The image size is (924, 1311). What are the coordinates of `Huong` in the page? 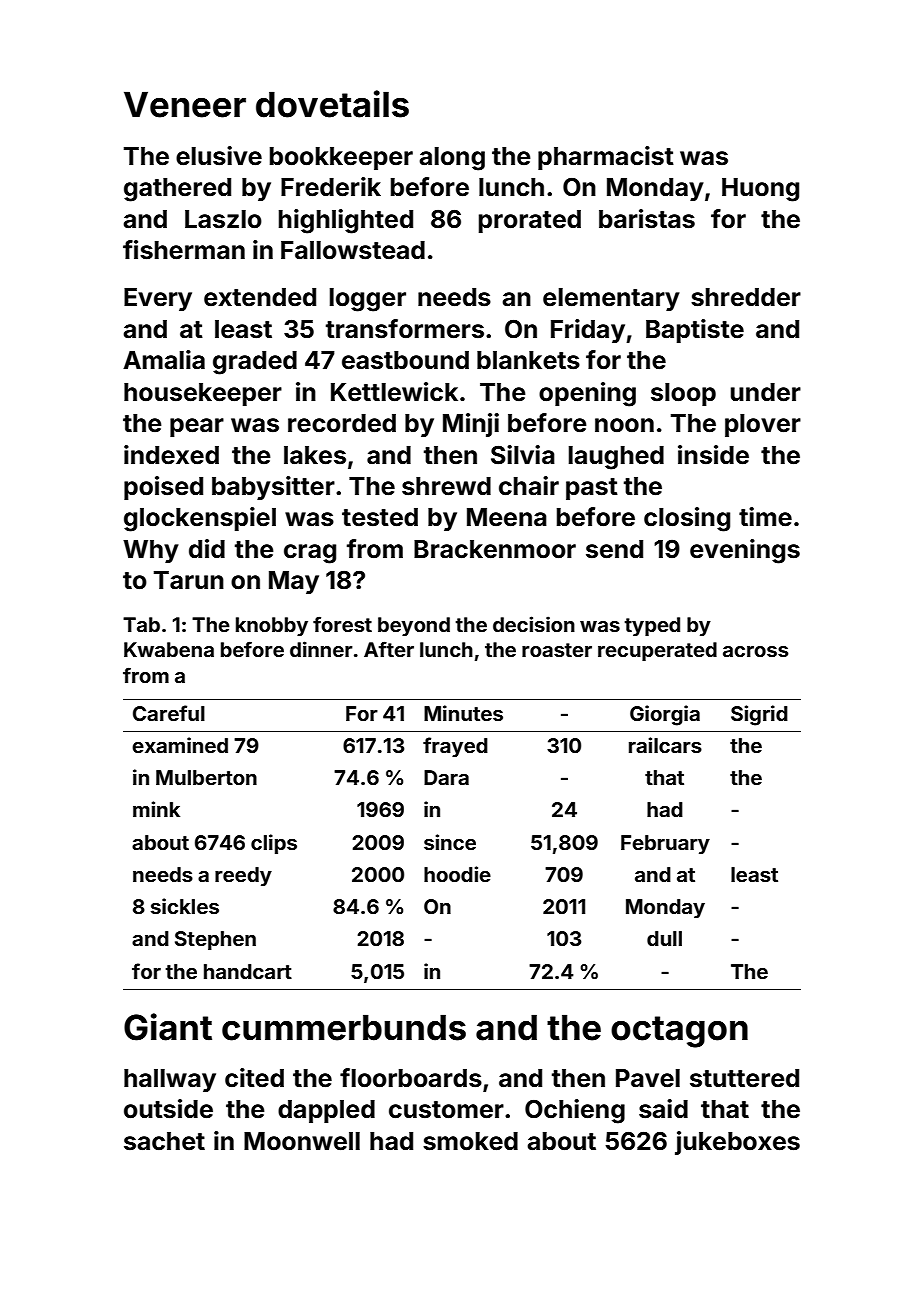 It's located at (760, 190).
